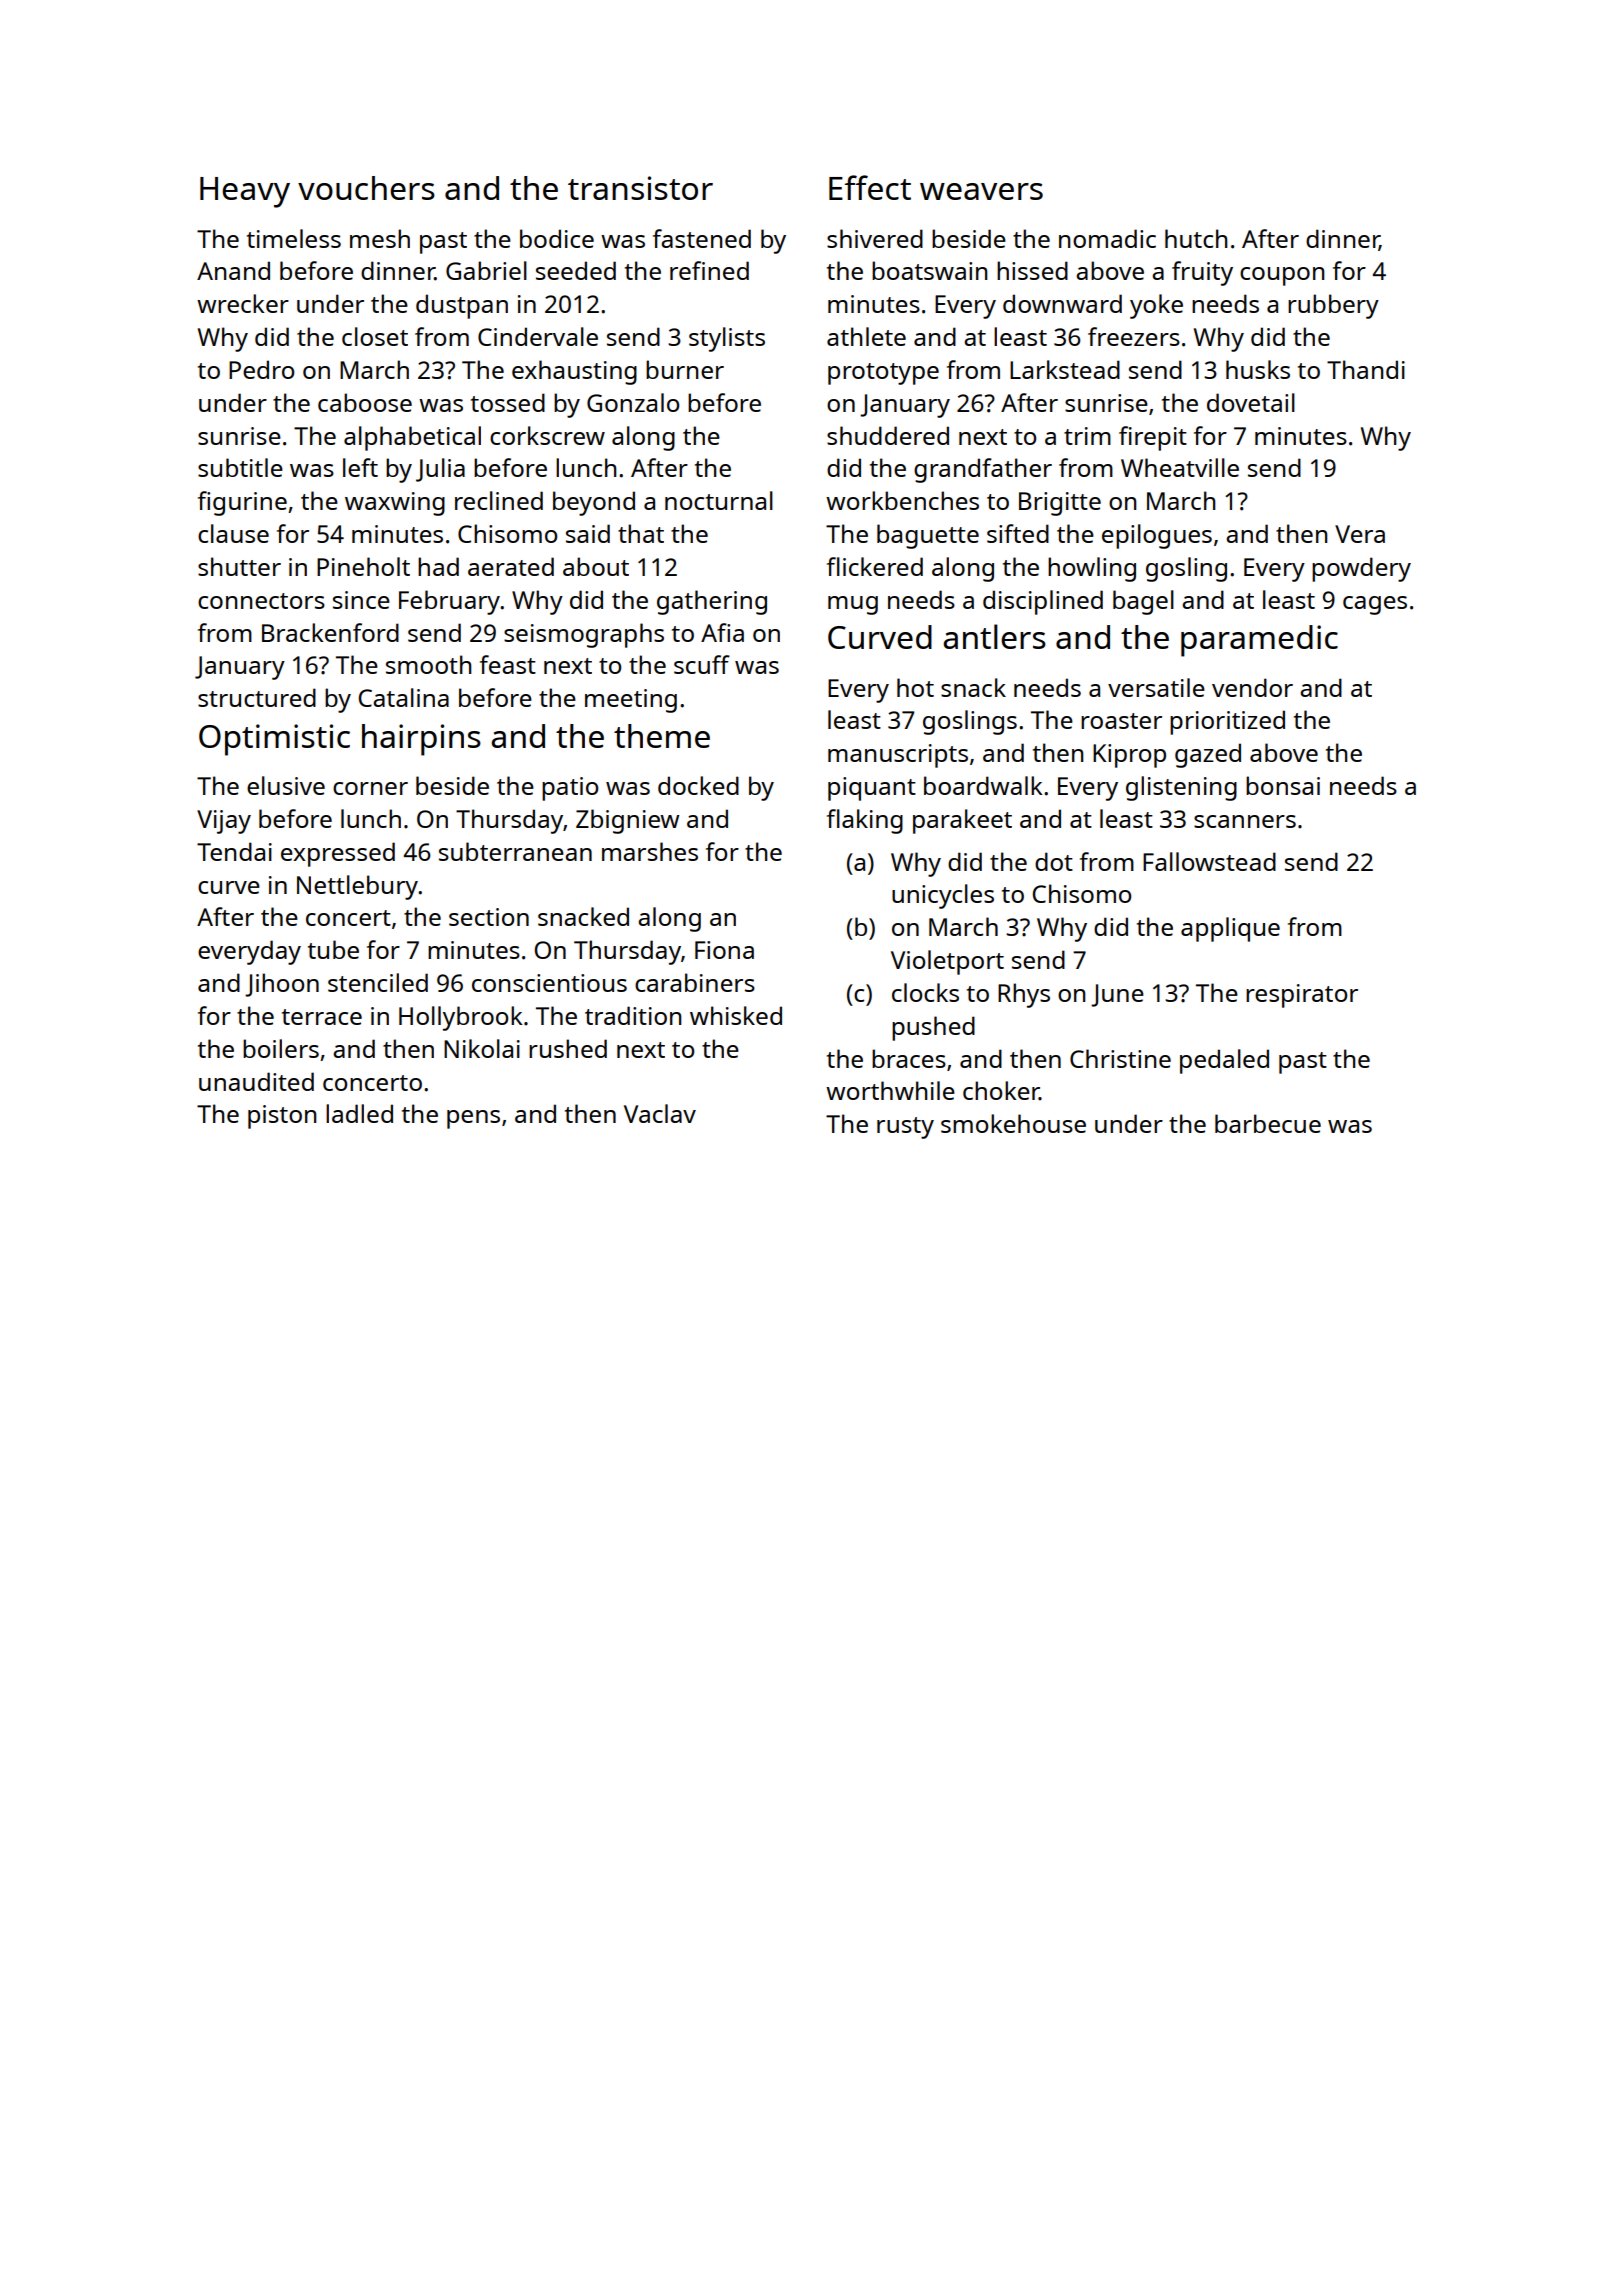 The height and width of the page is (2292, 1620). Describe the element at coordinates (366, 188) in the page. I see `vouchers` at that location.
